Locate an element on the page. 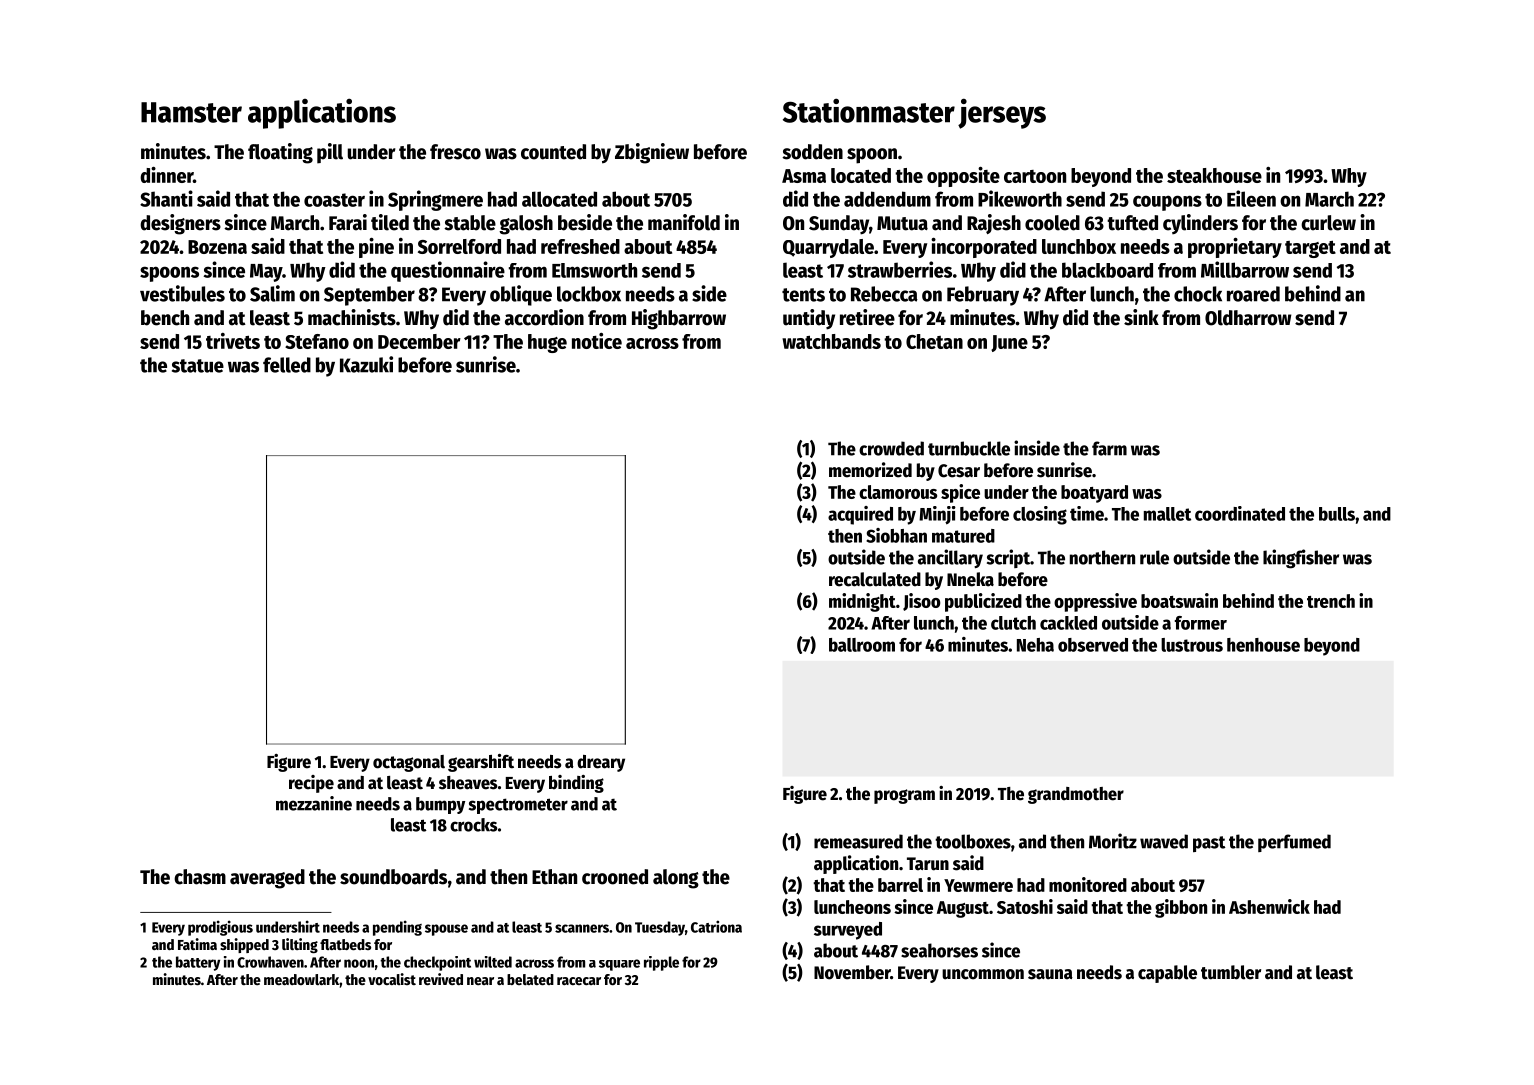 Image resolution: width=1534 pixels, height=1085 pixels. Eileen is located at coordinates (1251, 198).
